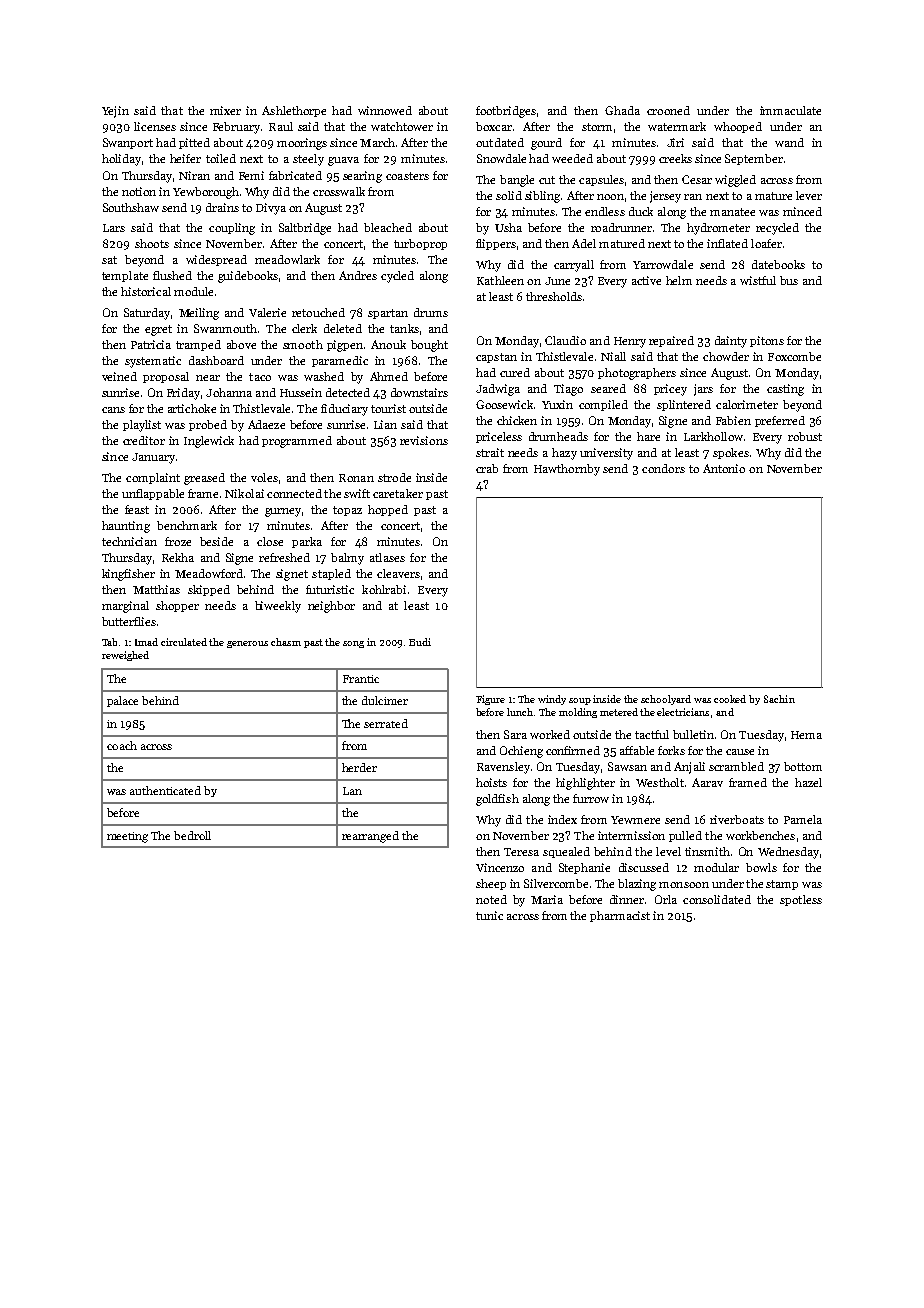 The width and height of the page is (924, 1308). What do you see at coordinates (385, 110) in the page?
I see `winnowed` at bounding box center [385, 110].
